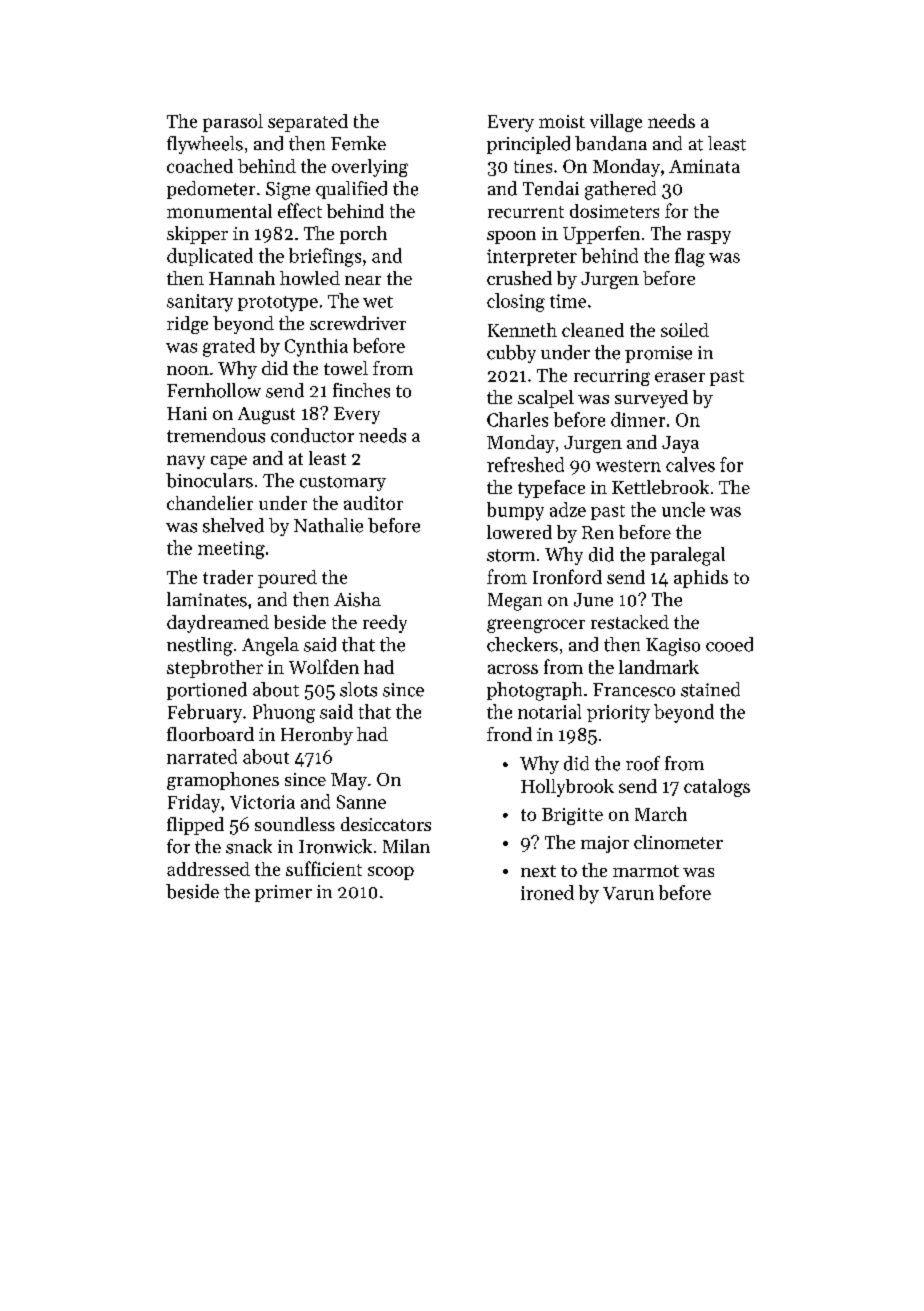  What do you see at coordinates (187, 413) in the screenshot?
I see `Hani` at bounding box center [187, 413].
